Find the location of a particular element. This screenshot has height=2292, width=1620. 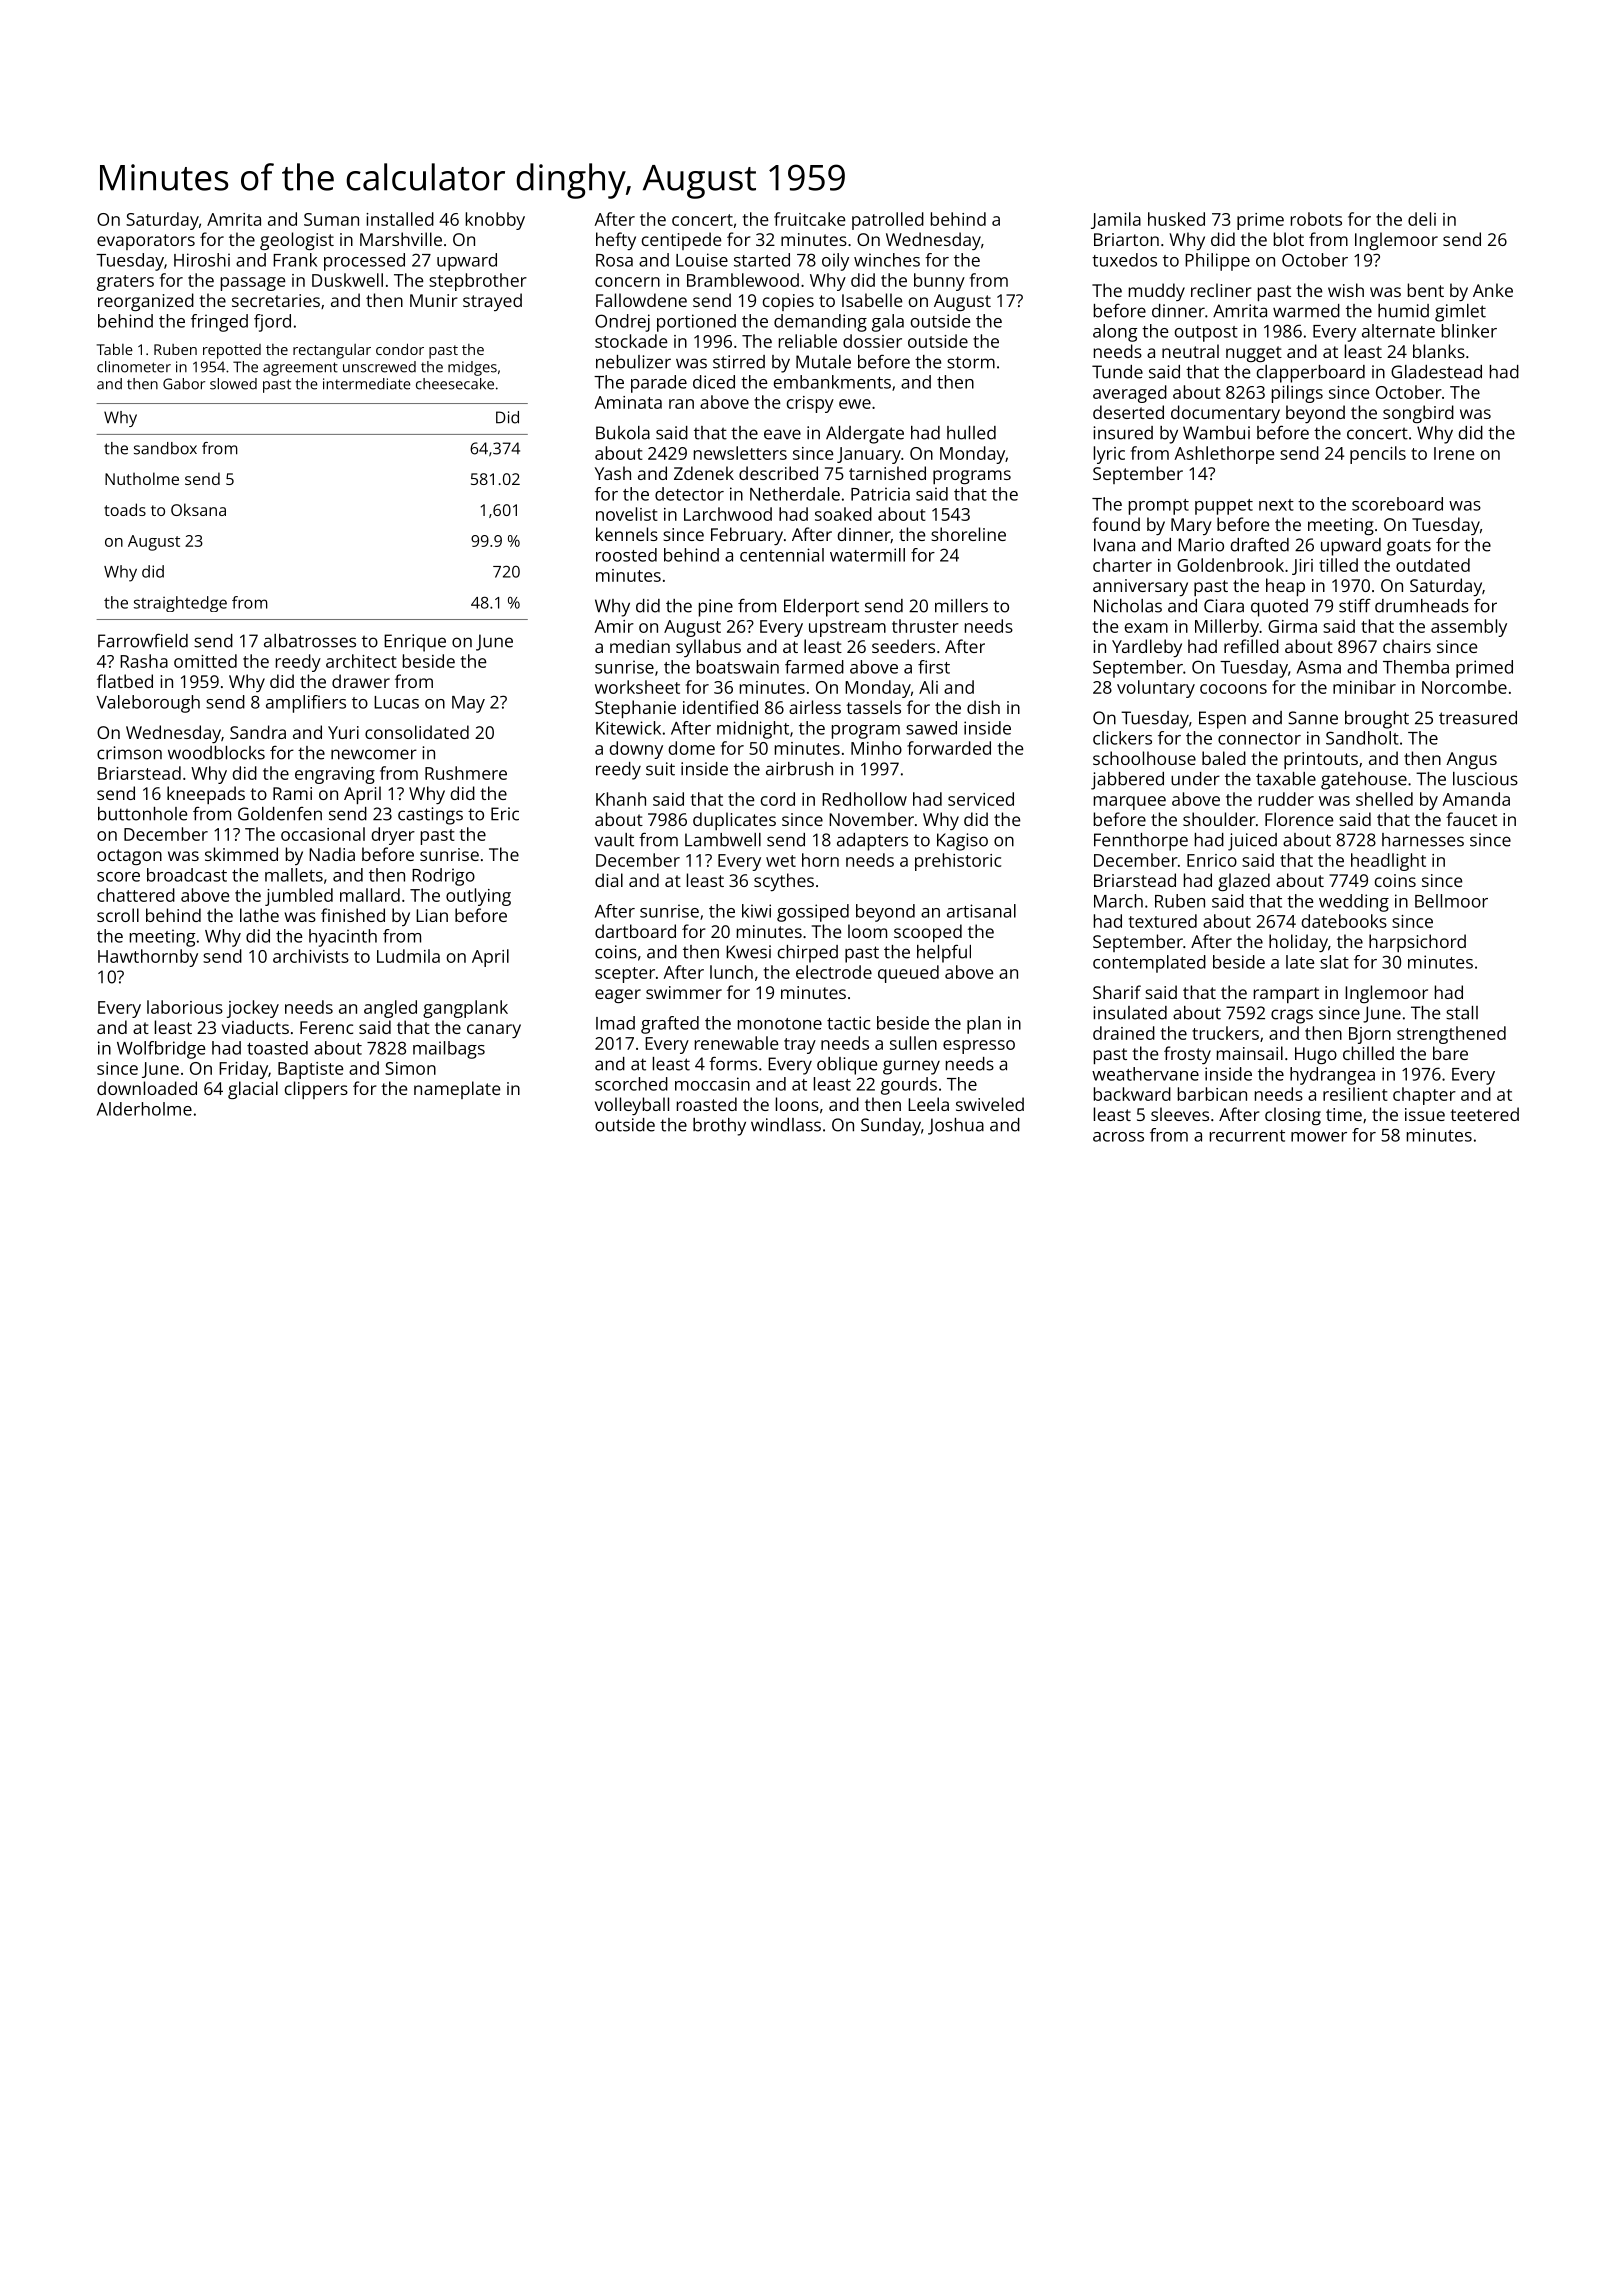

engraving is located at coordinates (335, 775).
